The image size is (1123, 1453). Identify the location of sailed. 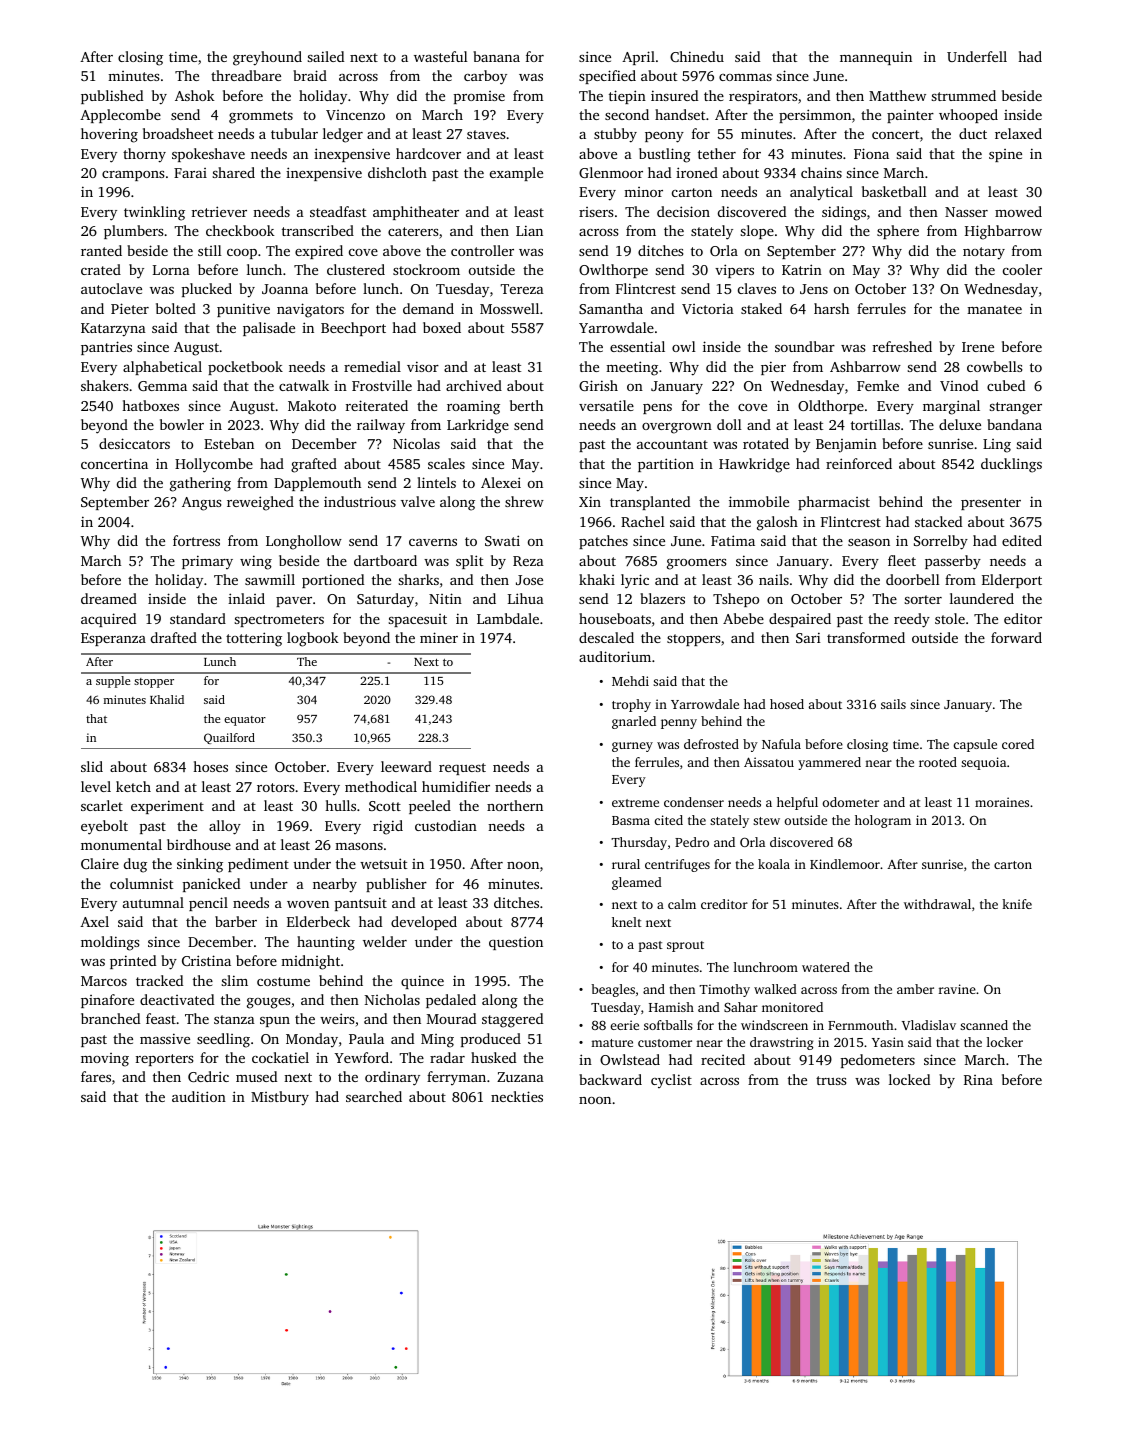
(325, 56).
